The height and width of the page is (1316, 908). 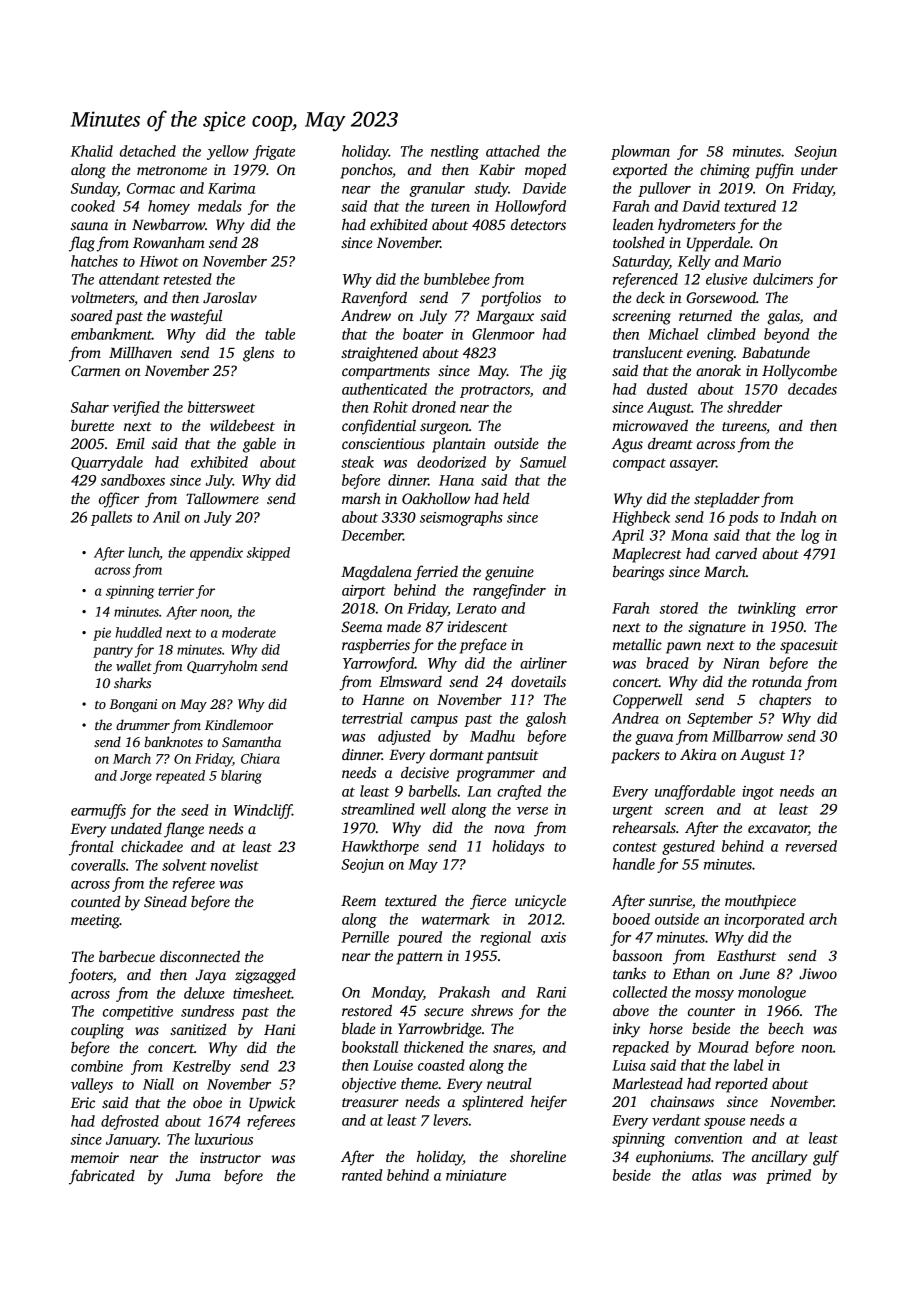 What do you see at coordinates (180, 777) in the page?
I see `repeated` at bounding box center [180, 777].
